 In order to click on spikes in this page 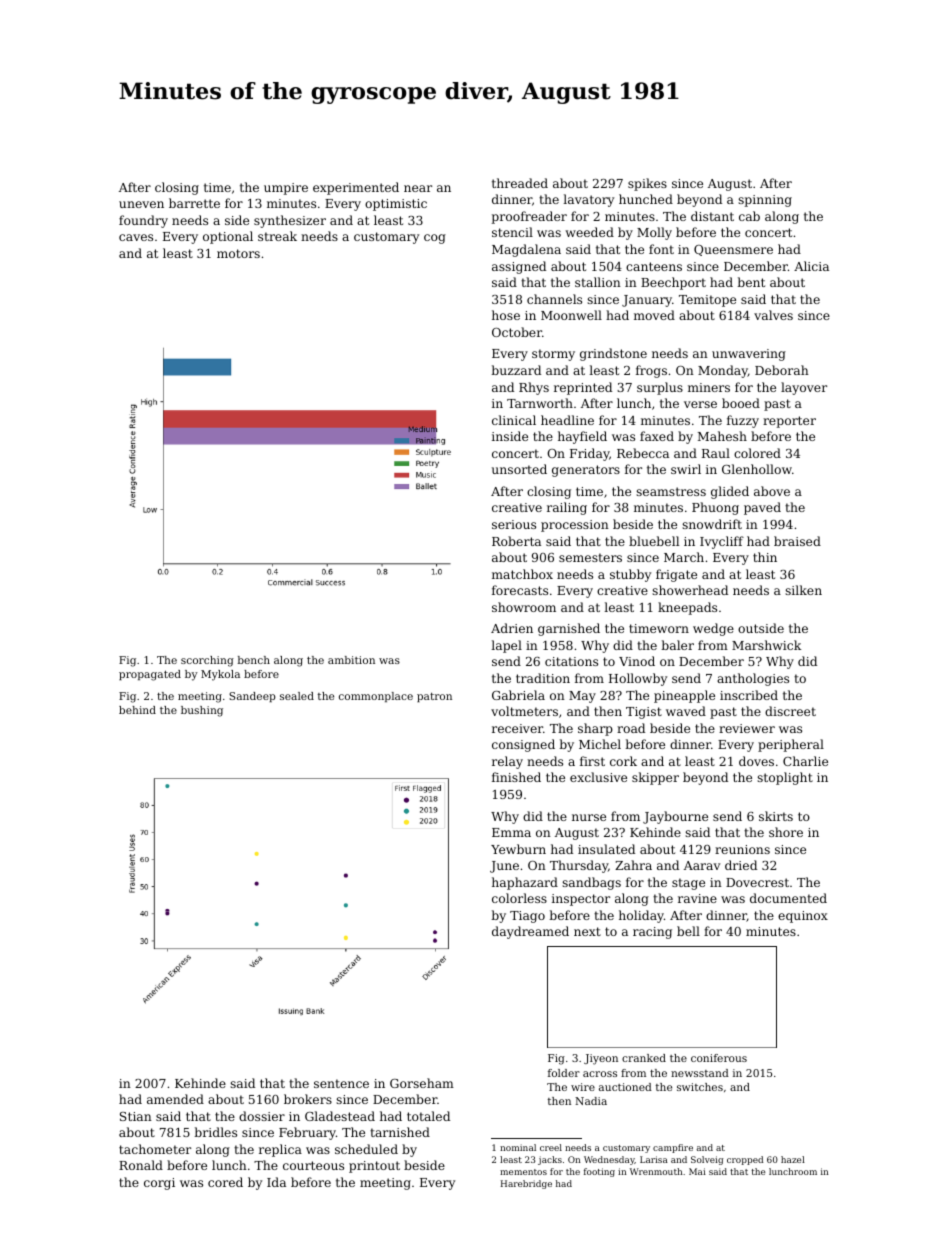, I will do `click(647, 184)`.
